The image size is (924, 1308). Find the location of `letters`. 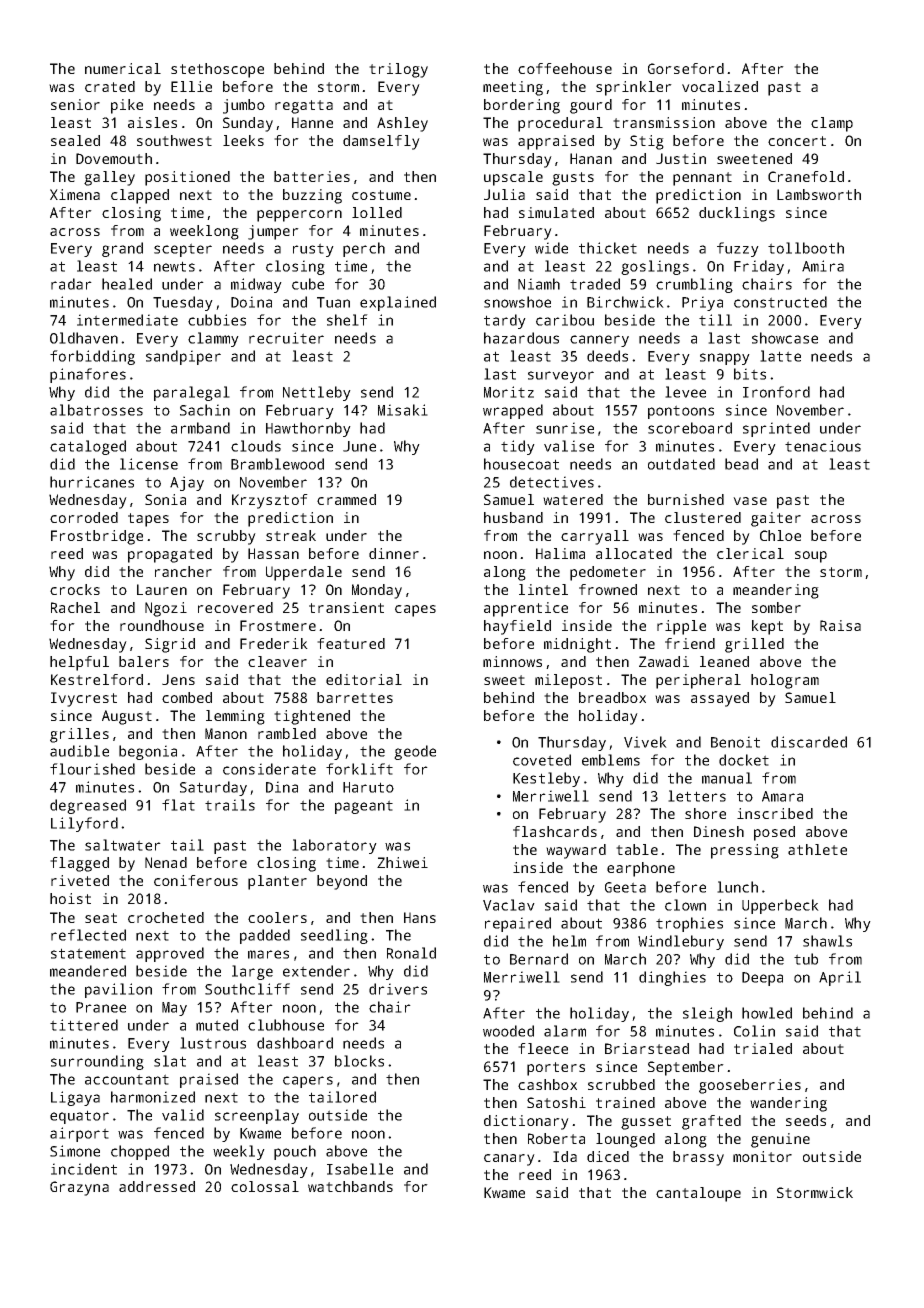

letters is located at coordinates (697, 796).
